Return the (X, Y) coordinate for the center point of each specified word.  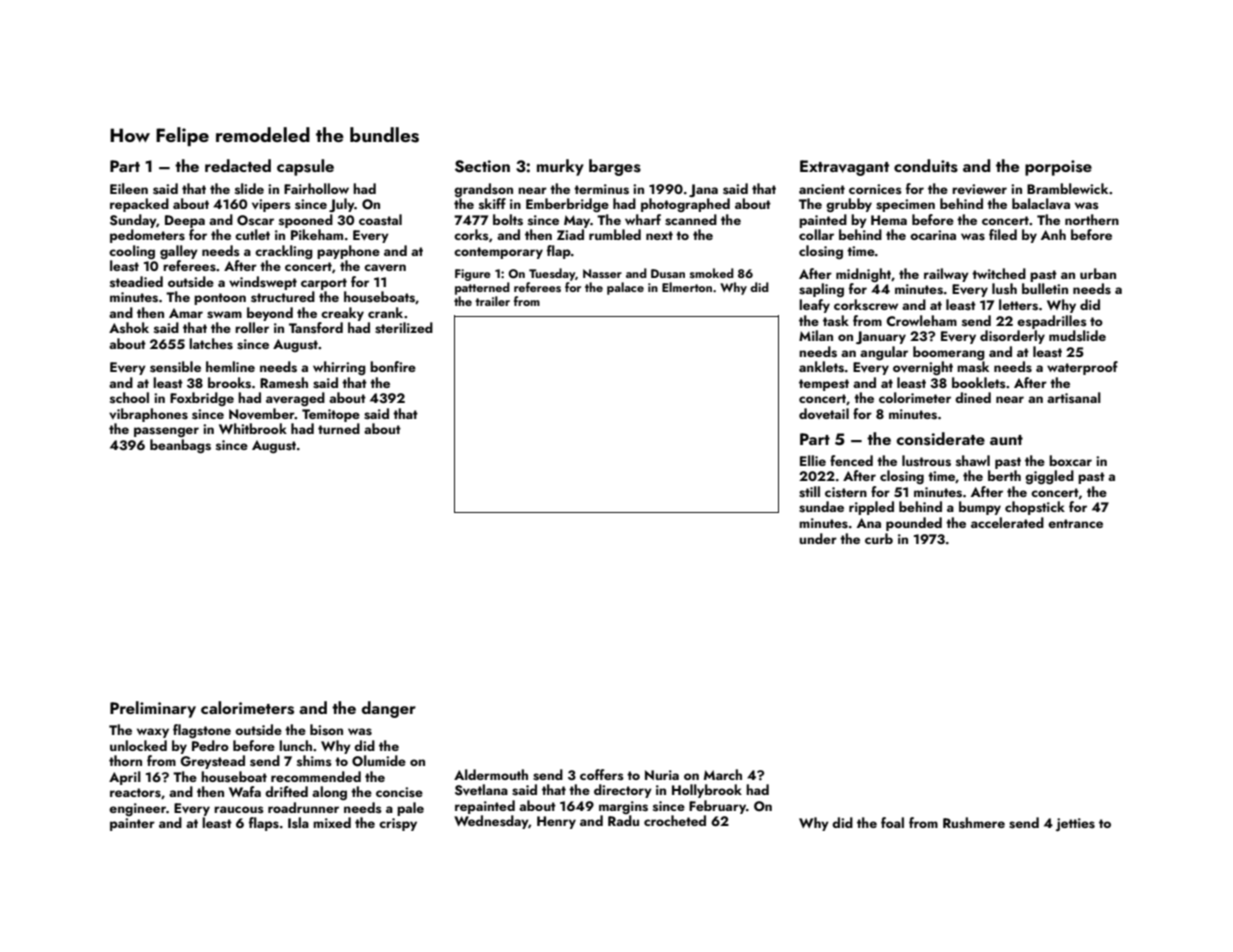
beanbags (180, 446)
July (342, 205)
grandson (483, 190)
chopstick (1035, 508)
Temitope (331, 415)
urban (1098, 273)
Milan (816, 335)
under (818, 538)
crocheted (675, 820)
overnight (923, 368)
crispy (398, 824)
